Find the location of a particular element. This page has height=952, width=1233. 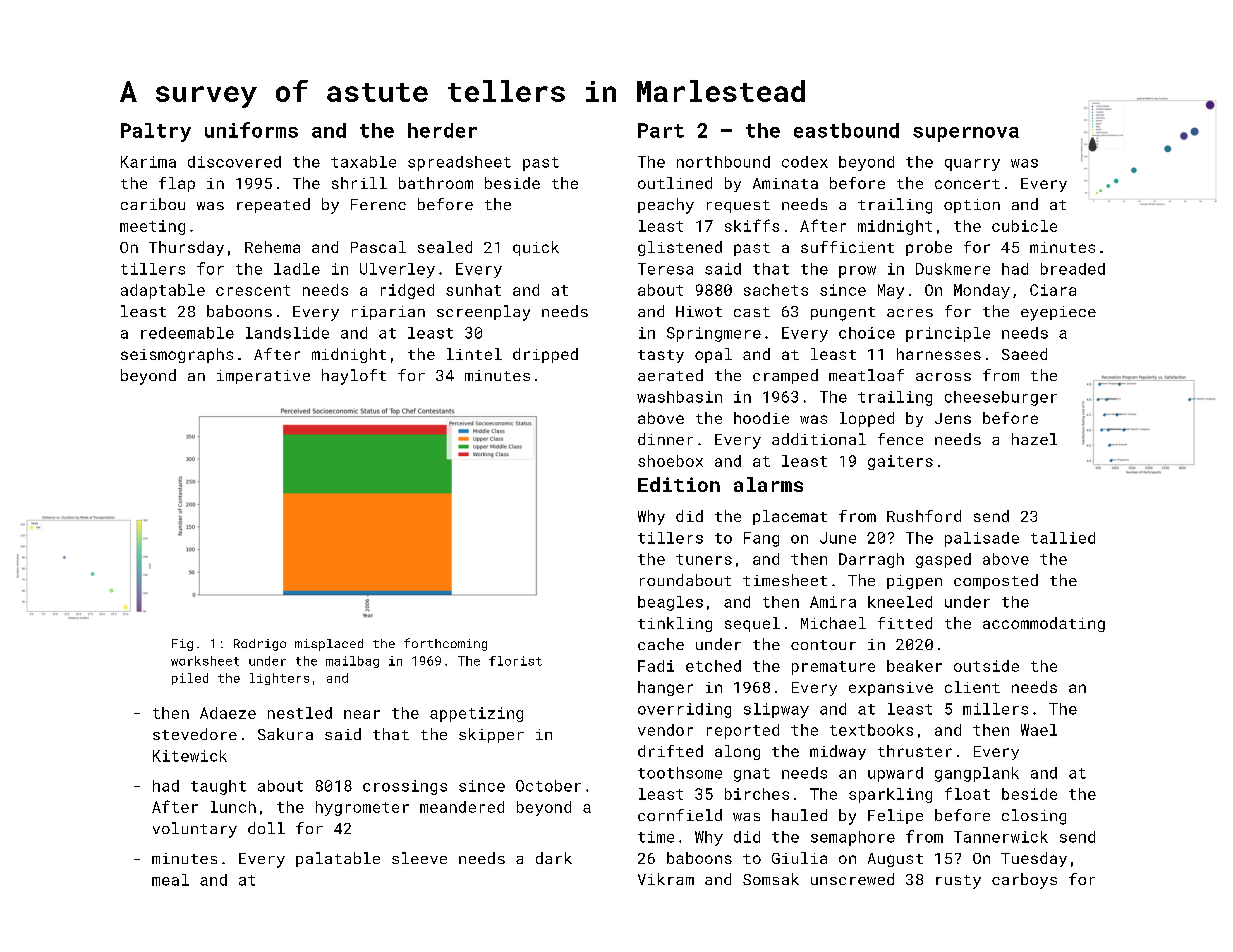

herder is located at coordinates (442, 130).
